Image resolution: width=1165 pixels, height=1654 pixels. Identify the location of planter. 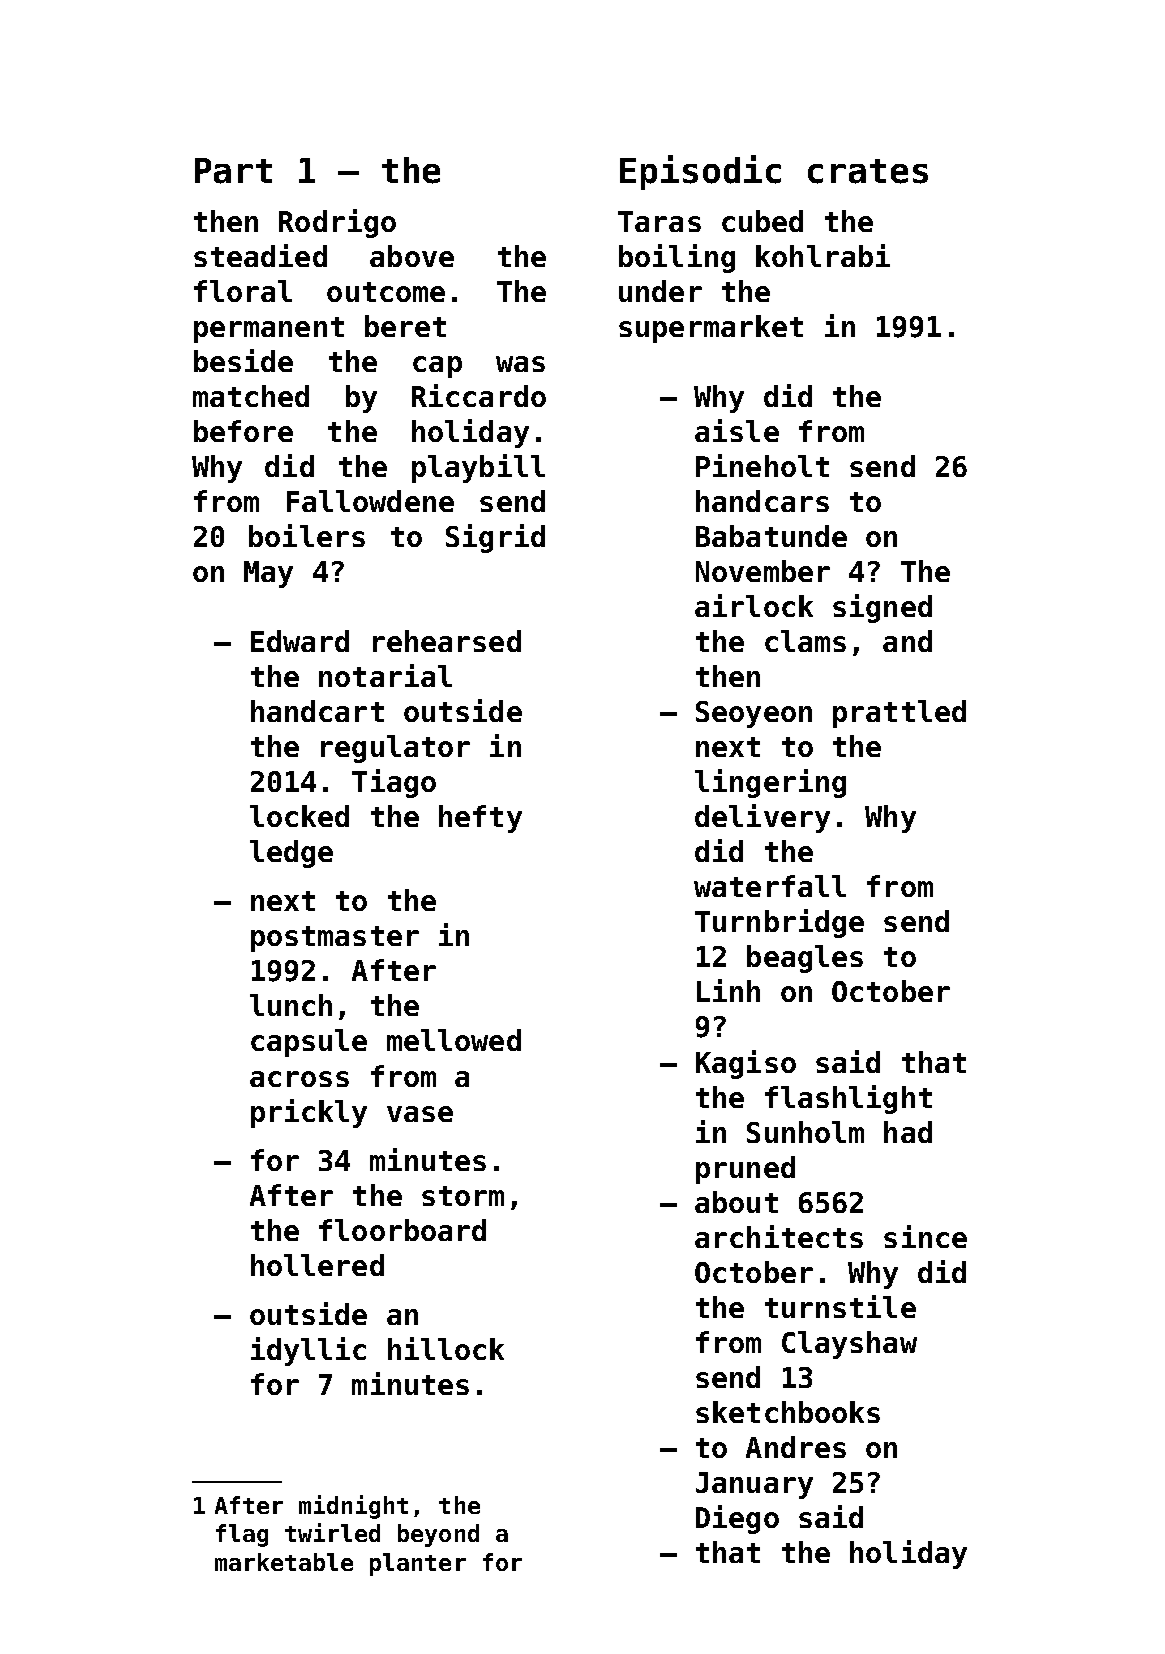
(418, 1564).
